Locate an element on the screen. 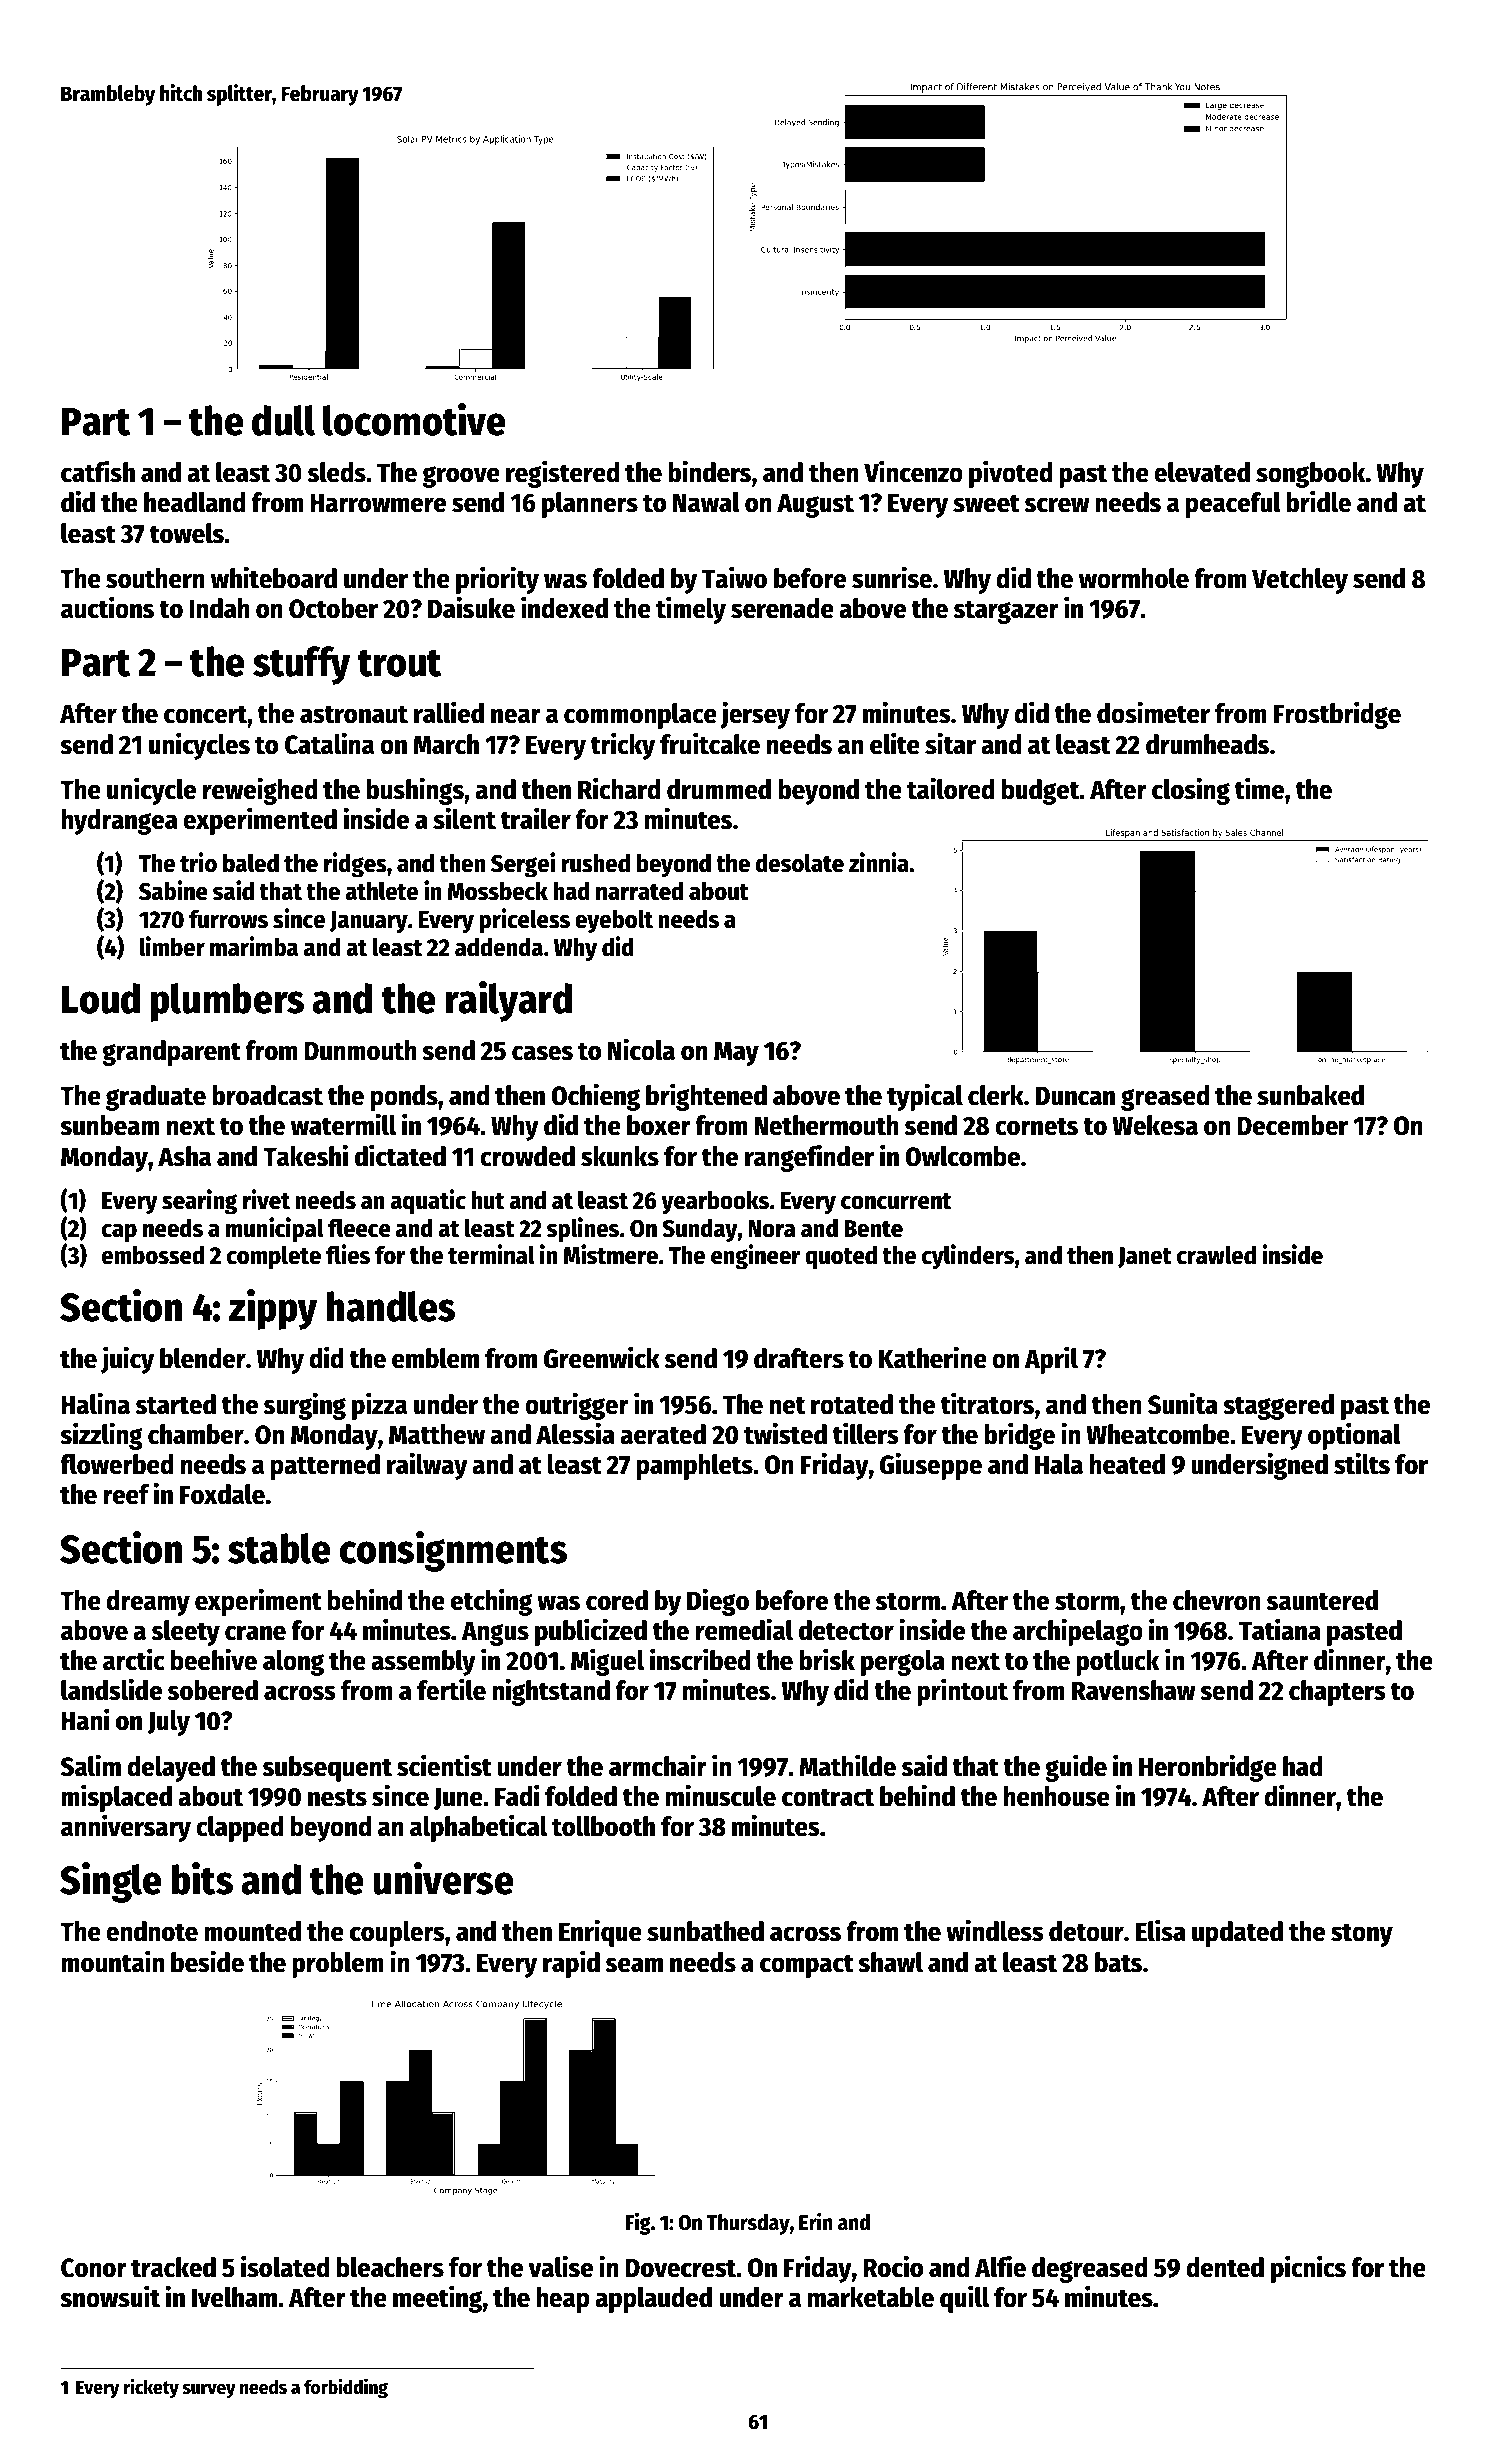 The image size is (1496, 2464). chamber is located at coordinates (196, 1434).
